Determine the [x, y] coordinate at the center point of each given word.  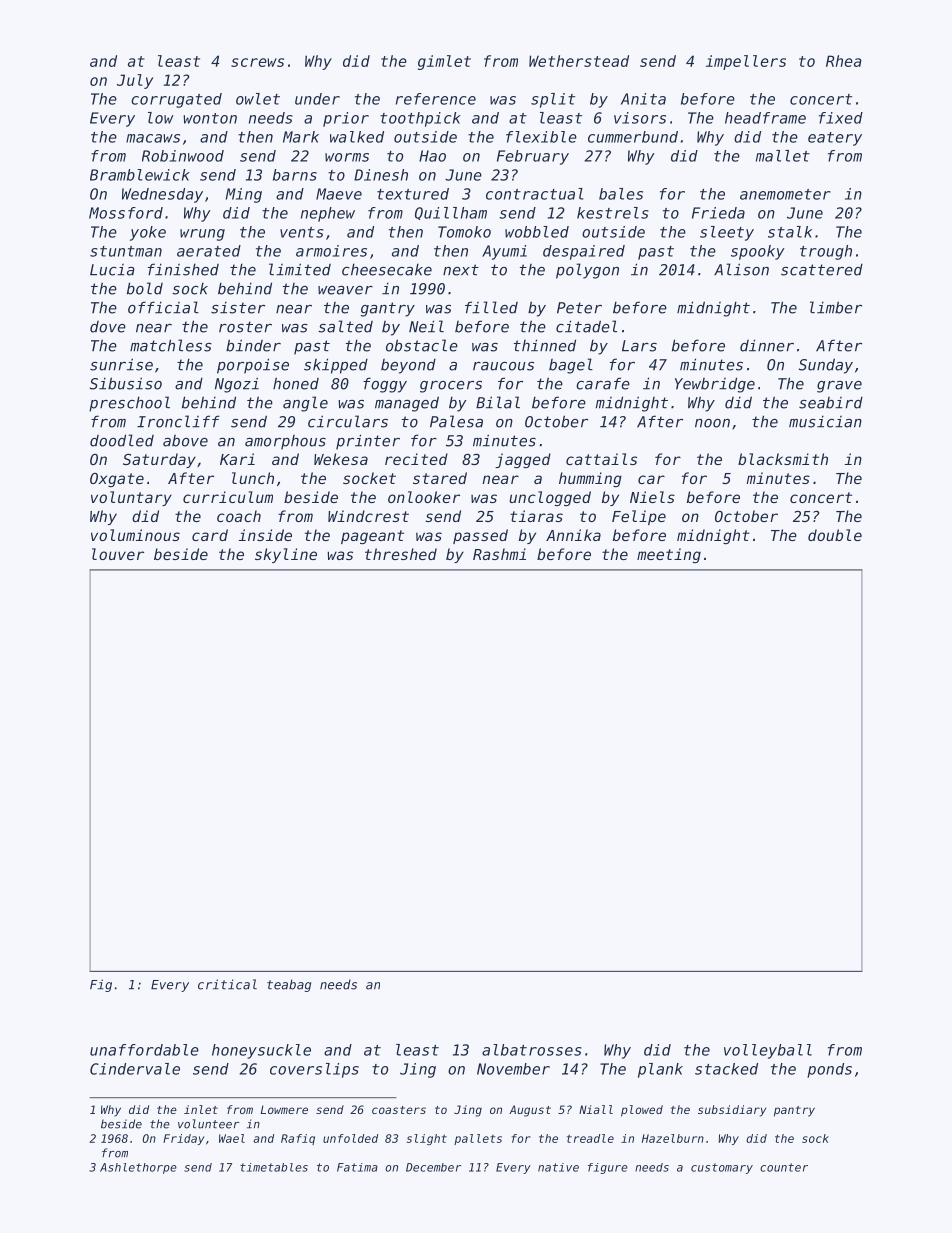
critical [227, 984]
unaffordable [144, 1050]
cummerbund [633, 137]
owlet [258, 99]
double [835, 535]
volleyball [768, 1051]
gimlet [444, 62]
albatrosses [532, 1050]
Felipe [639, 517]
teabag [289, 985]
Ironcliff [178, 421]
